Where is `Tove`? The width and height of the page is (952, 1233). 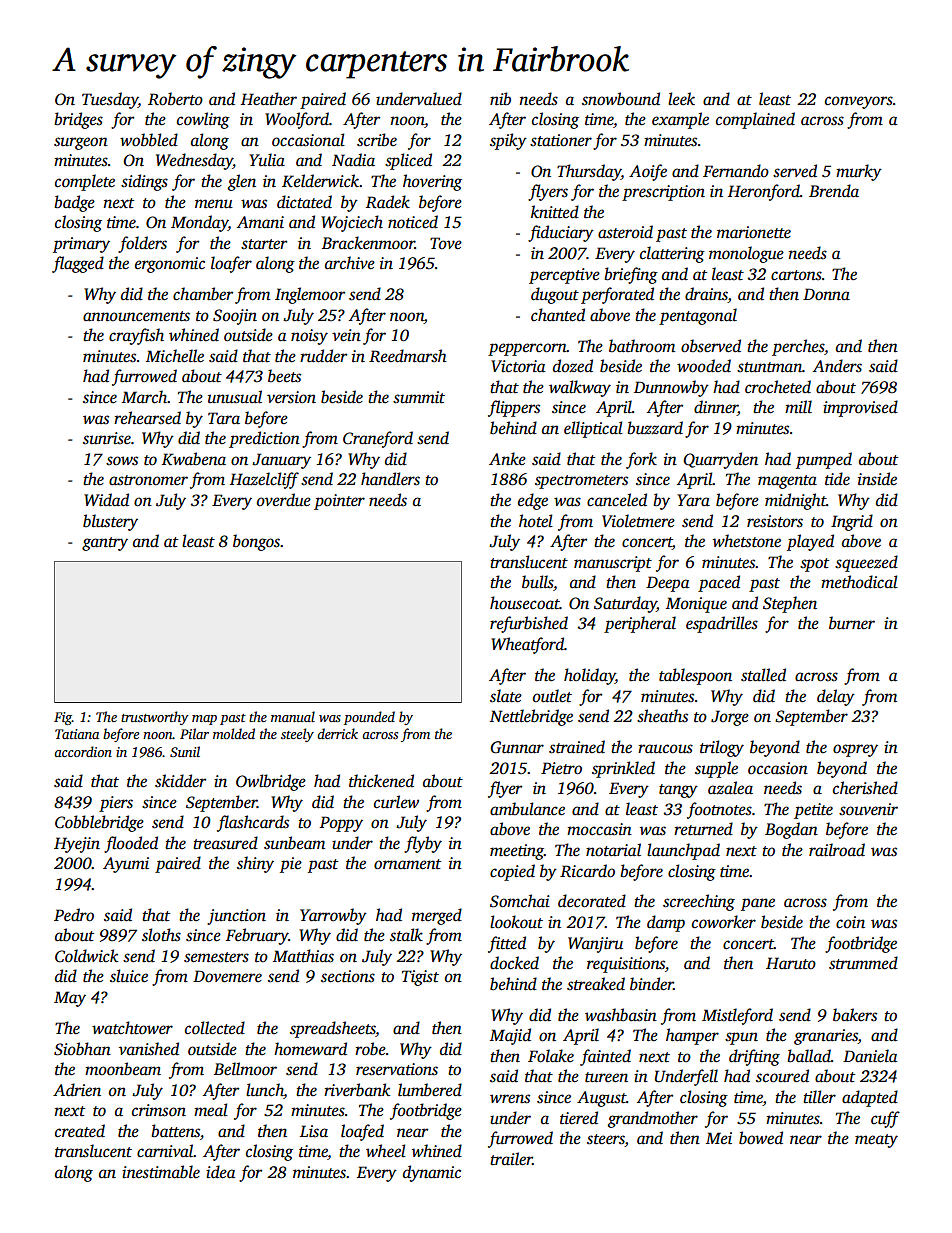 Tove is located at coordinates (446, 243).
